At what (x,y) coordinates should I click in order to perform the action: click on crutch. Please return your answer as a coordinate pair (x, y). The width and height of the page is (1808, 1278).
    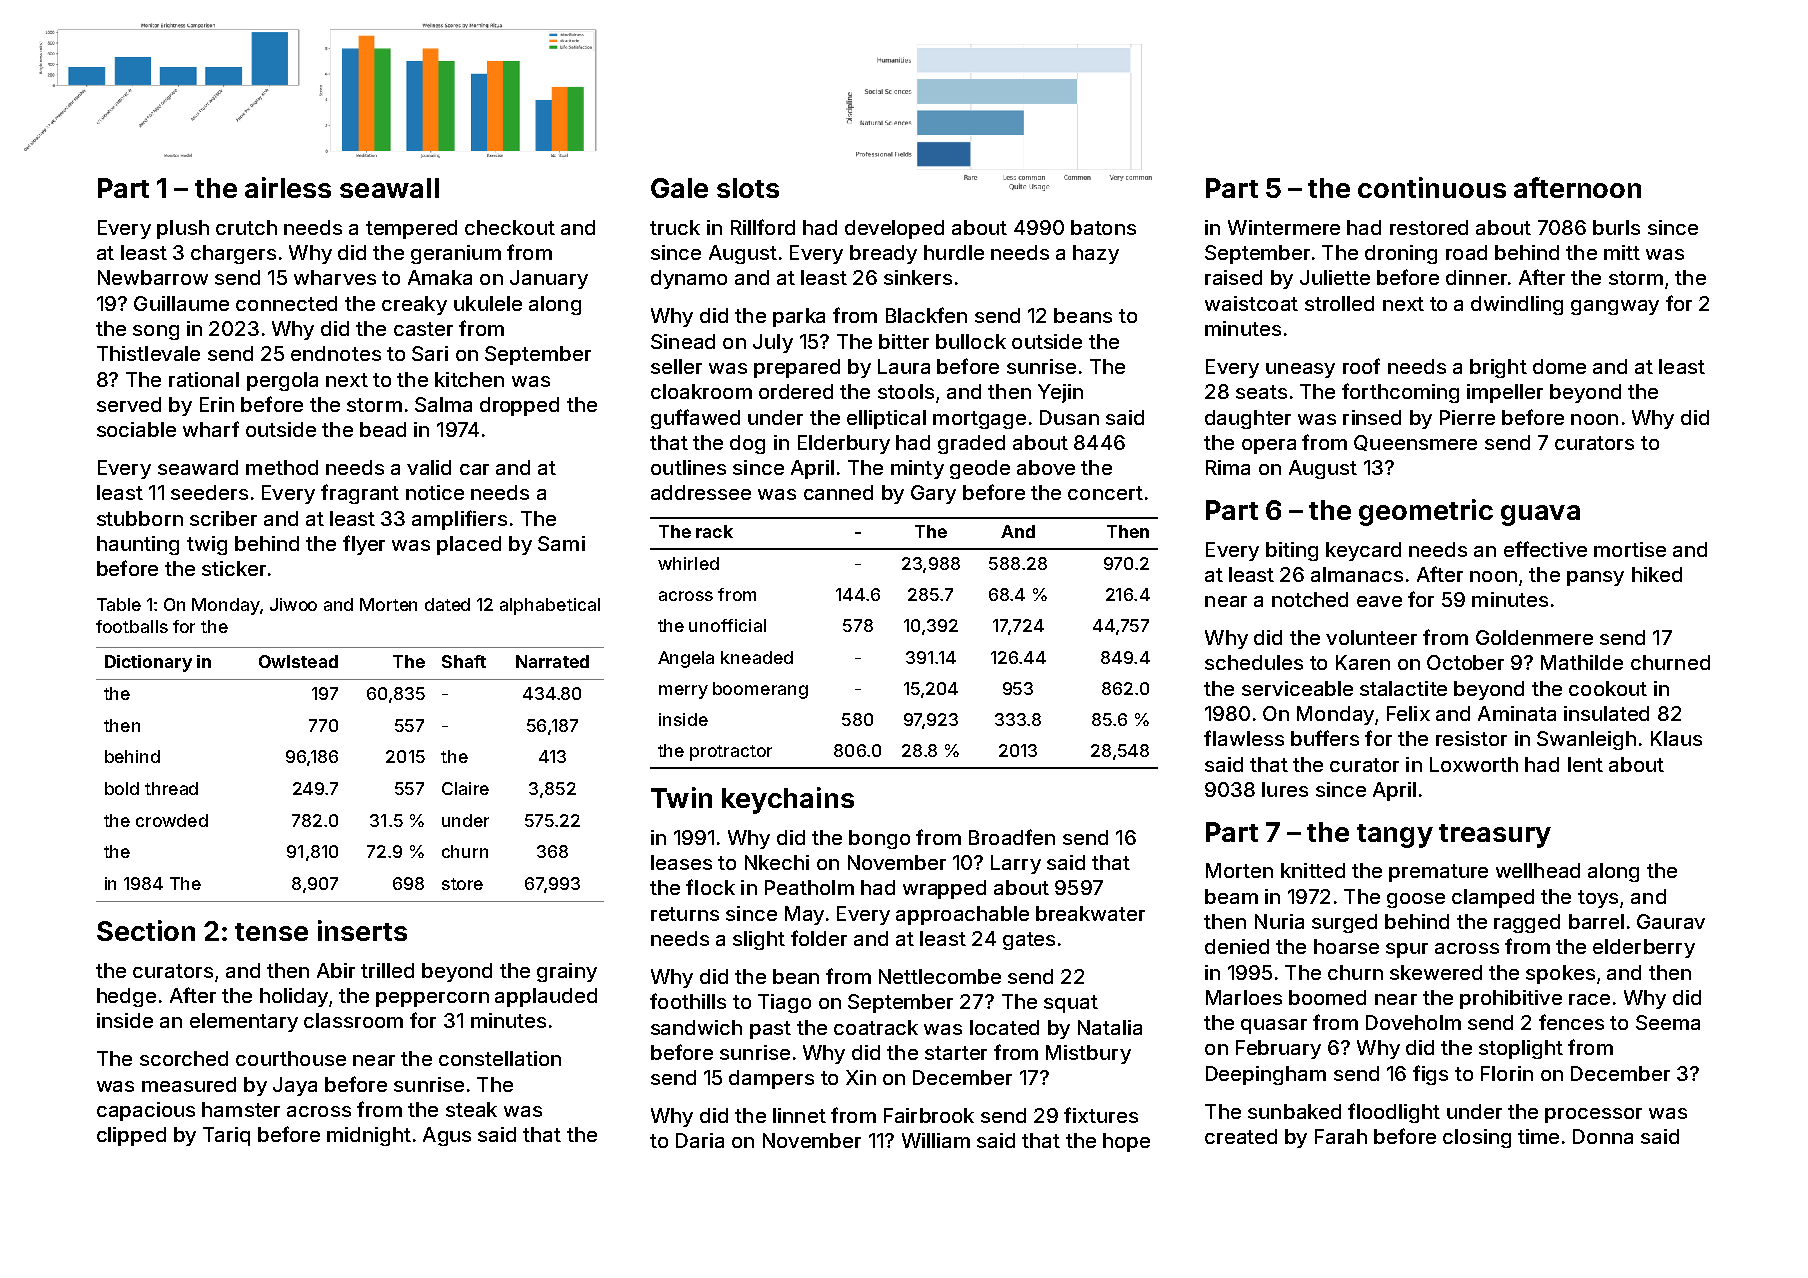
    Looking at the image, I should click on (246, 227).
